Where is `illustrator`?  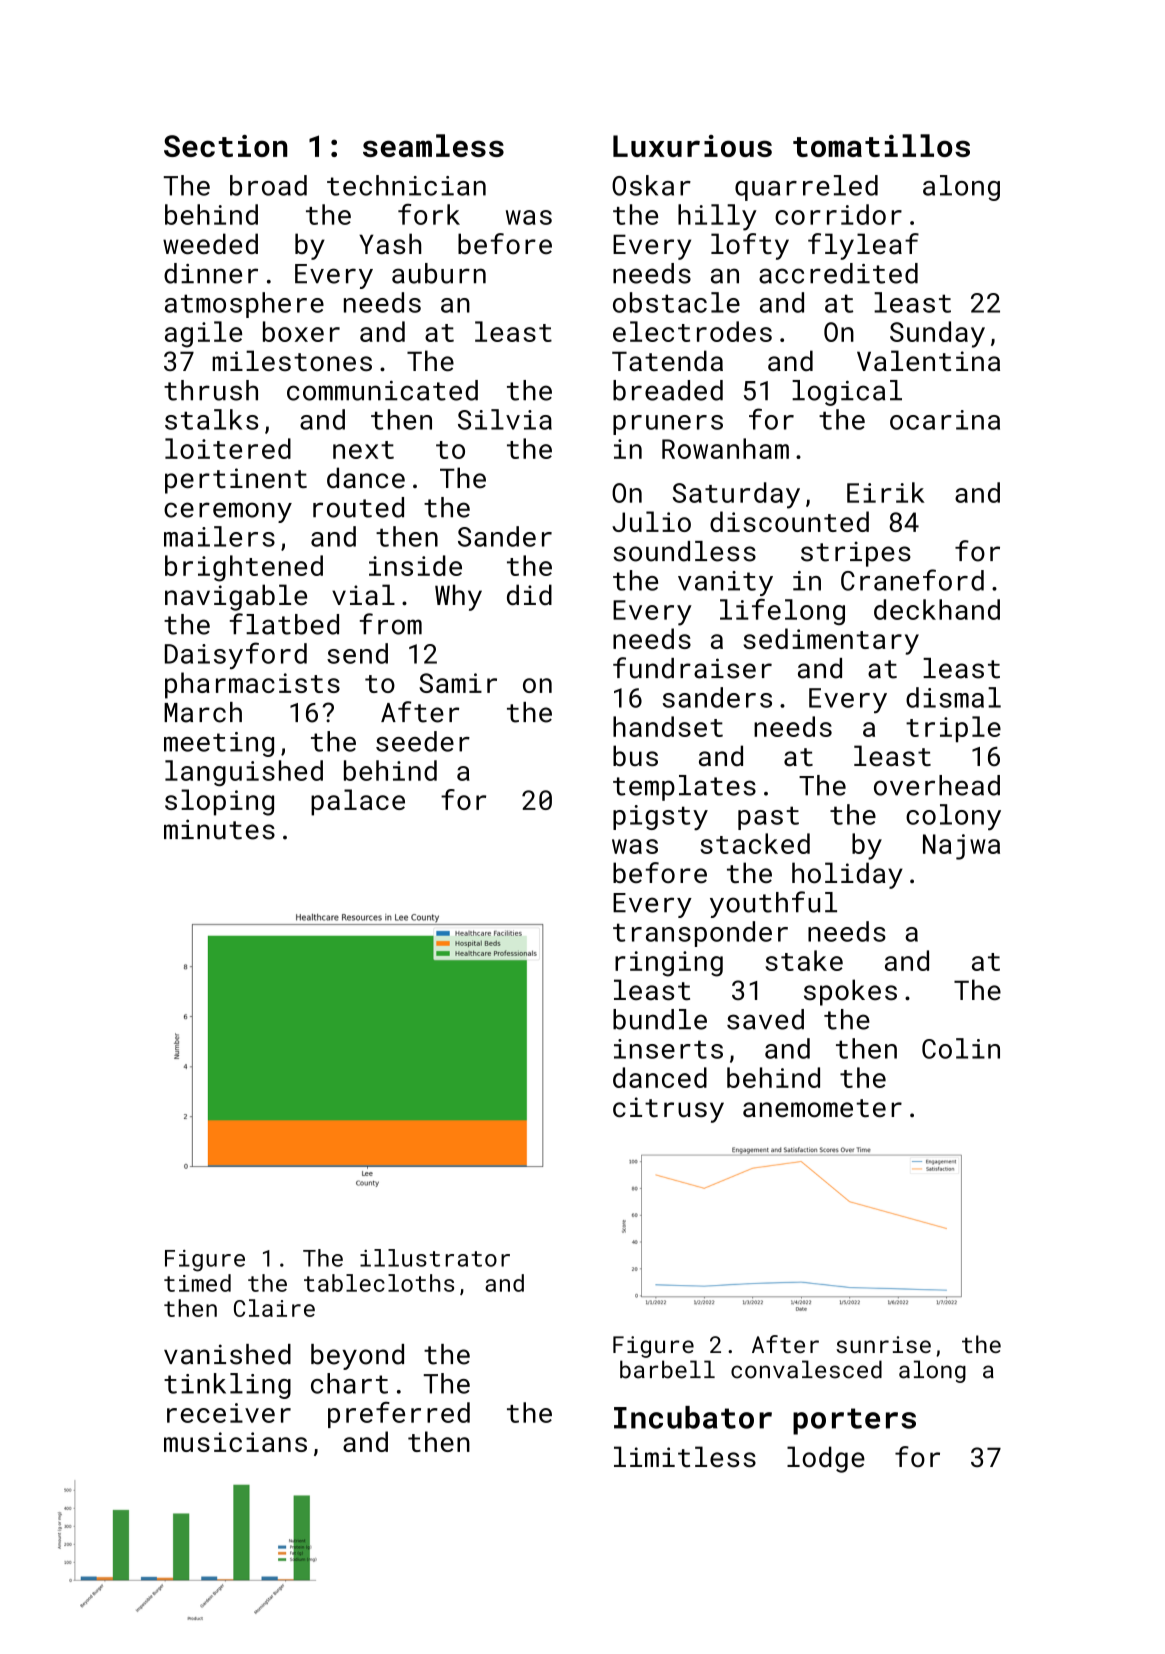
illustrator is located at coordinates (435, 1258).
